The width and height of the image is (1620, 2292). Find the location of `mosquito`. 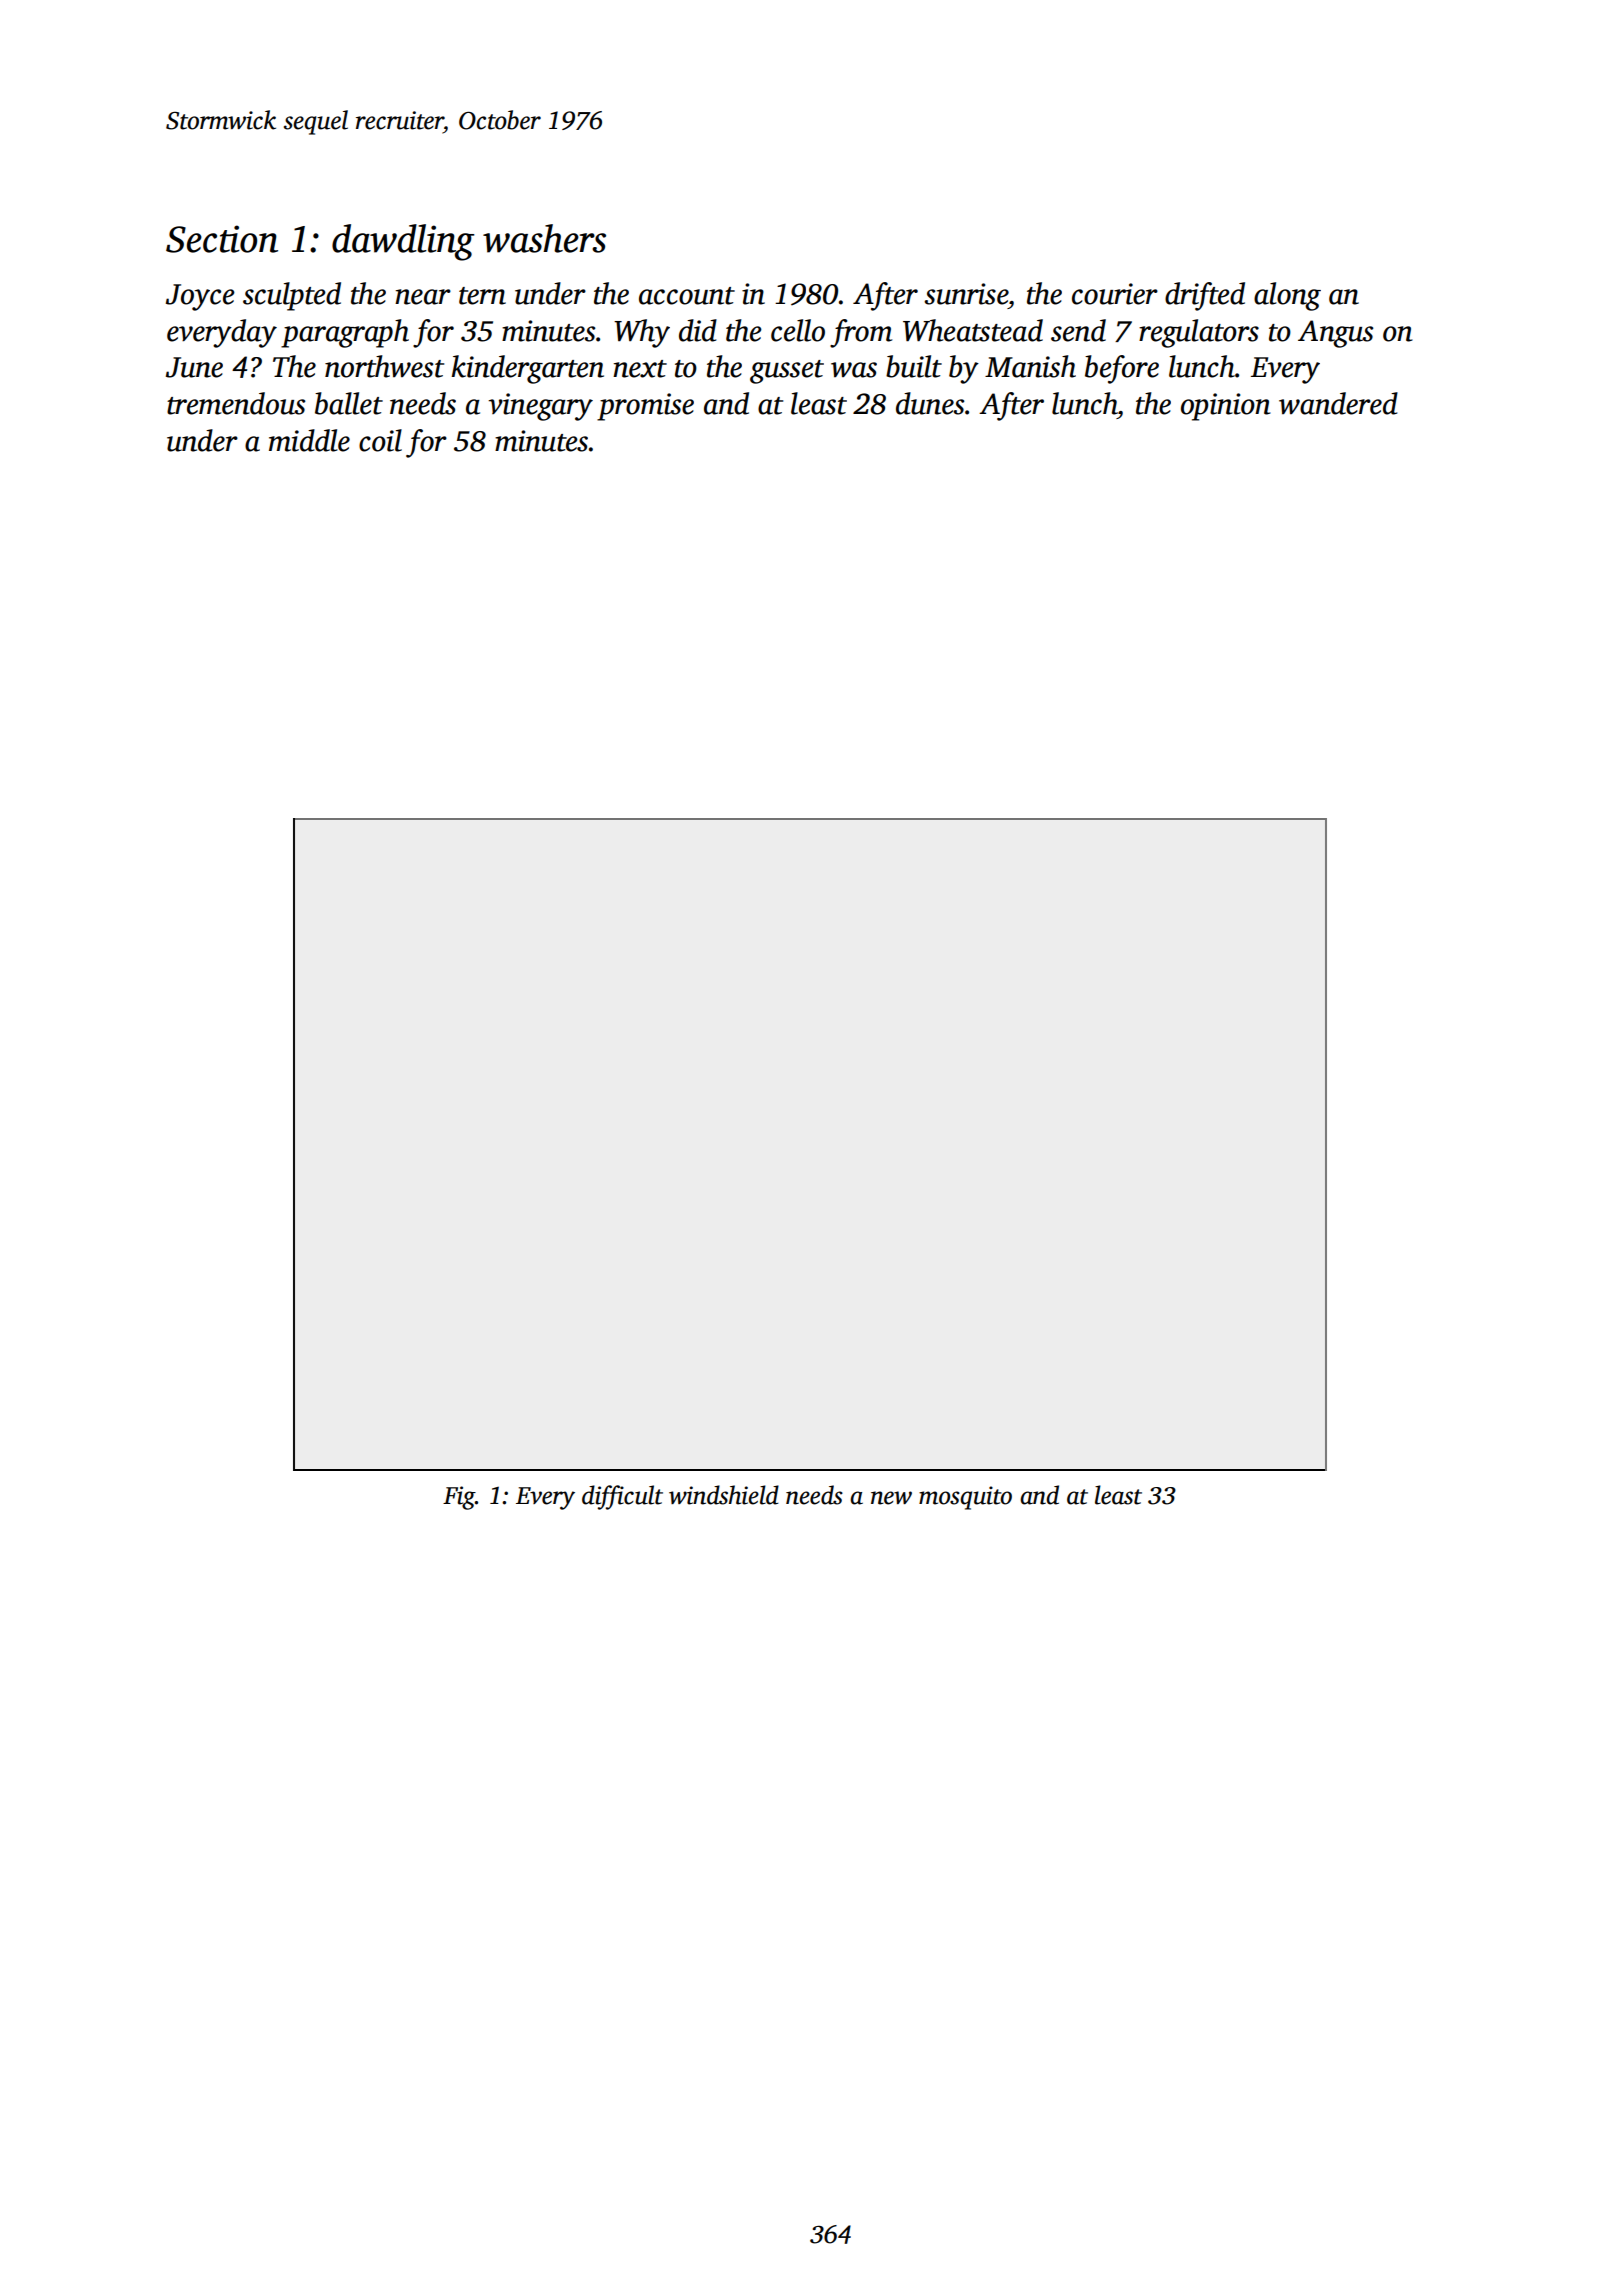

mosquito is located at coordinates (965, 1498).
